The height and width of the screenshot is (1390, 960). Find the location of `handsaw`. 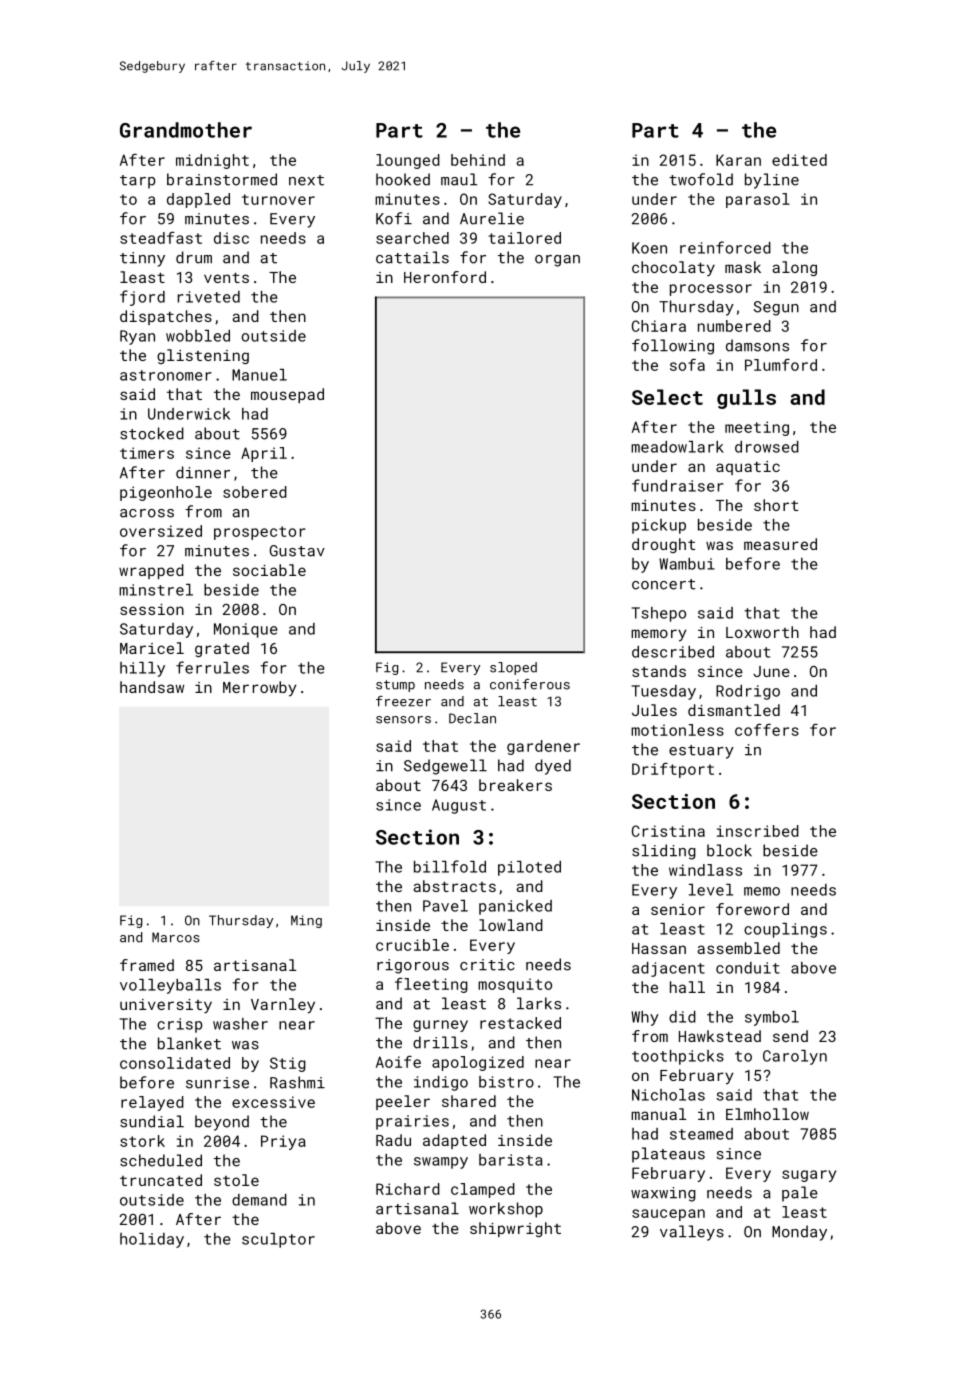

handsaw is located at coordinates (152, 687).
